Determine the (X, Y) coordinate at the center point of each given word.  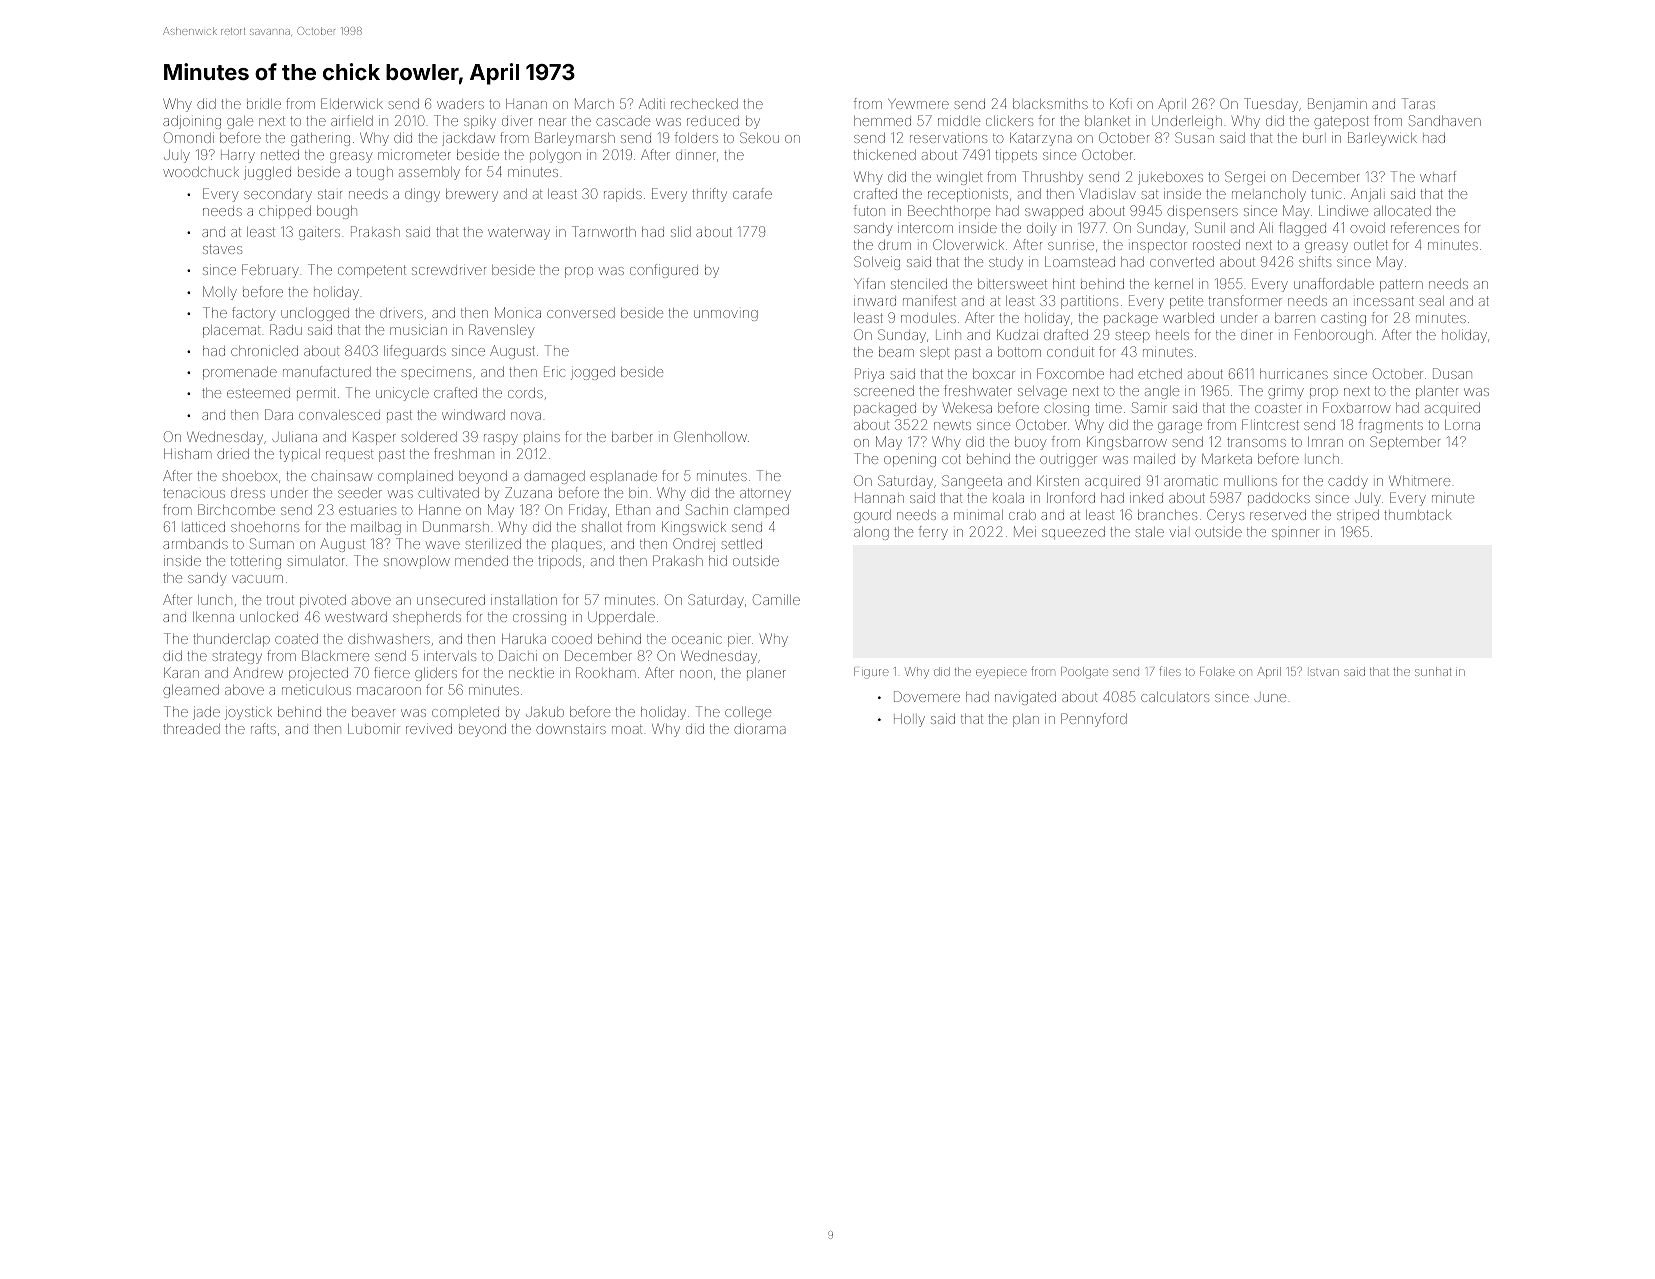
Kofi (1119, 103)
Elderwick (352, 103)
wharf (1438, 176)
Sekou (759, 137)
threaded (191, 729)
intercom (925, 228)
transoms (1256, 442)
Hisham (188, 454)
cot (951, 459)
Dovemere (927, 696)
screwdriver (449, 270)
